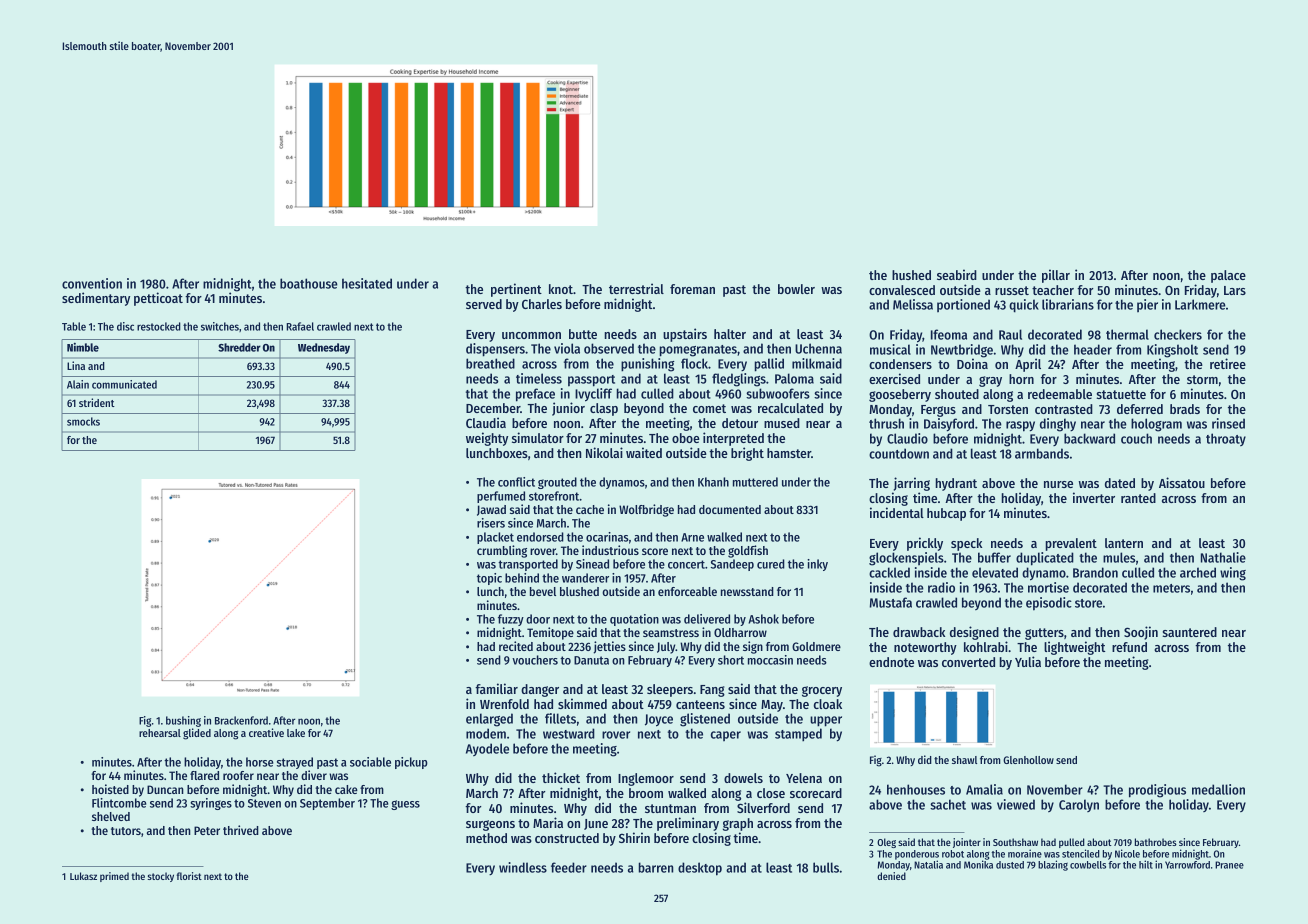 This document has width=1308, height=924. What do you see at coordinates (1198, 572) in the document?
I see `arched` at bounding box center [1198, 572].
